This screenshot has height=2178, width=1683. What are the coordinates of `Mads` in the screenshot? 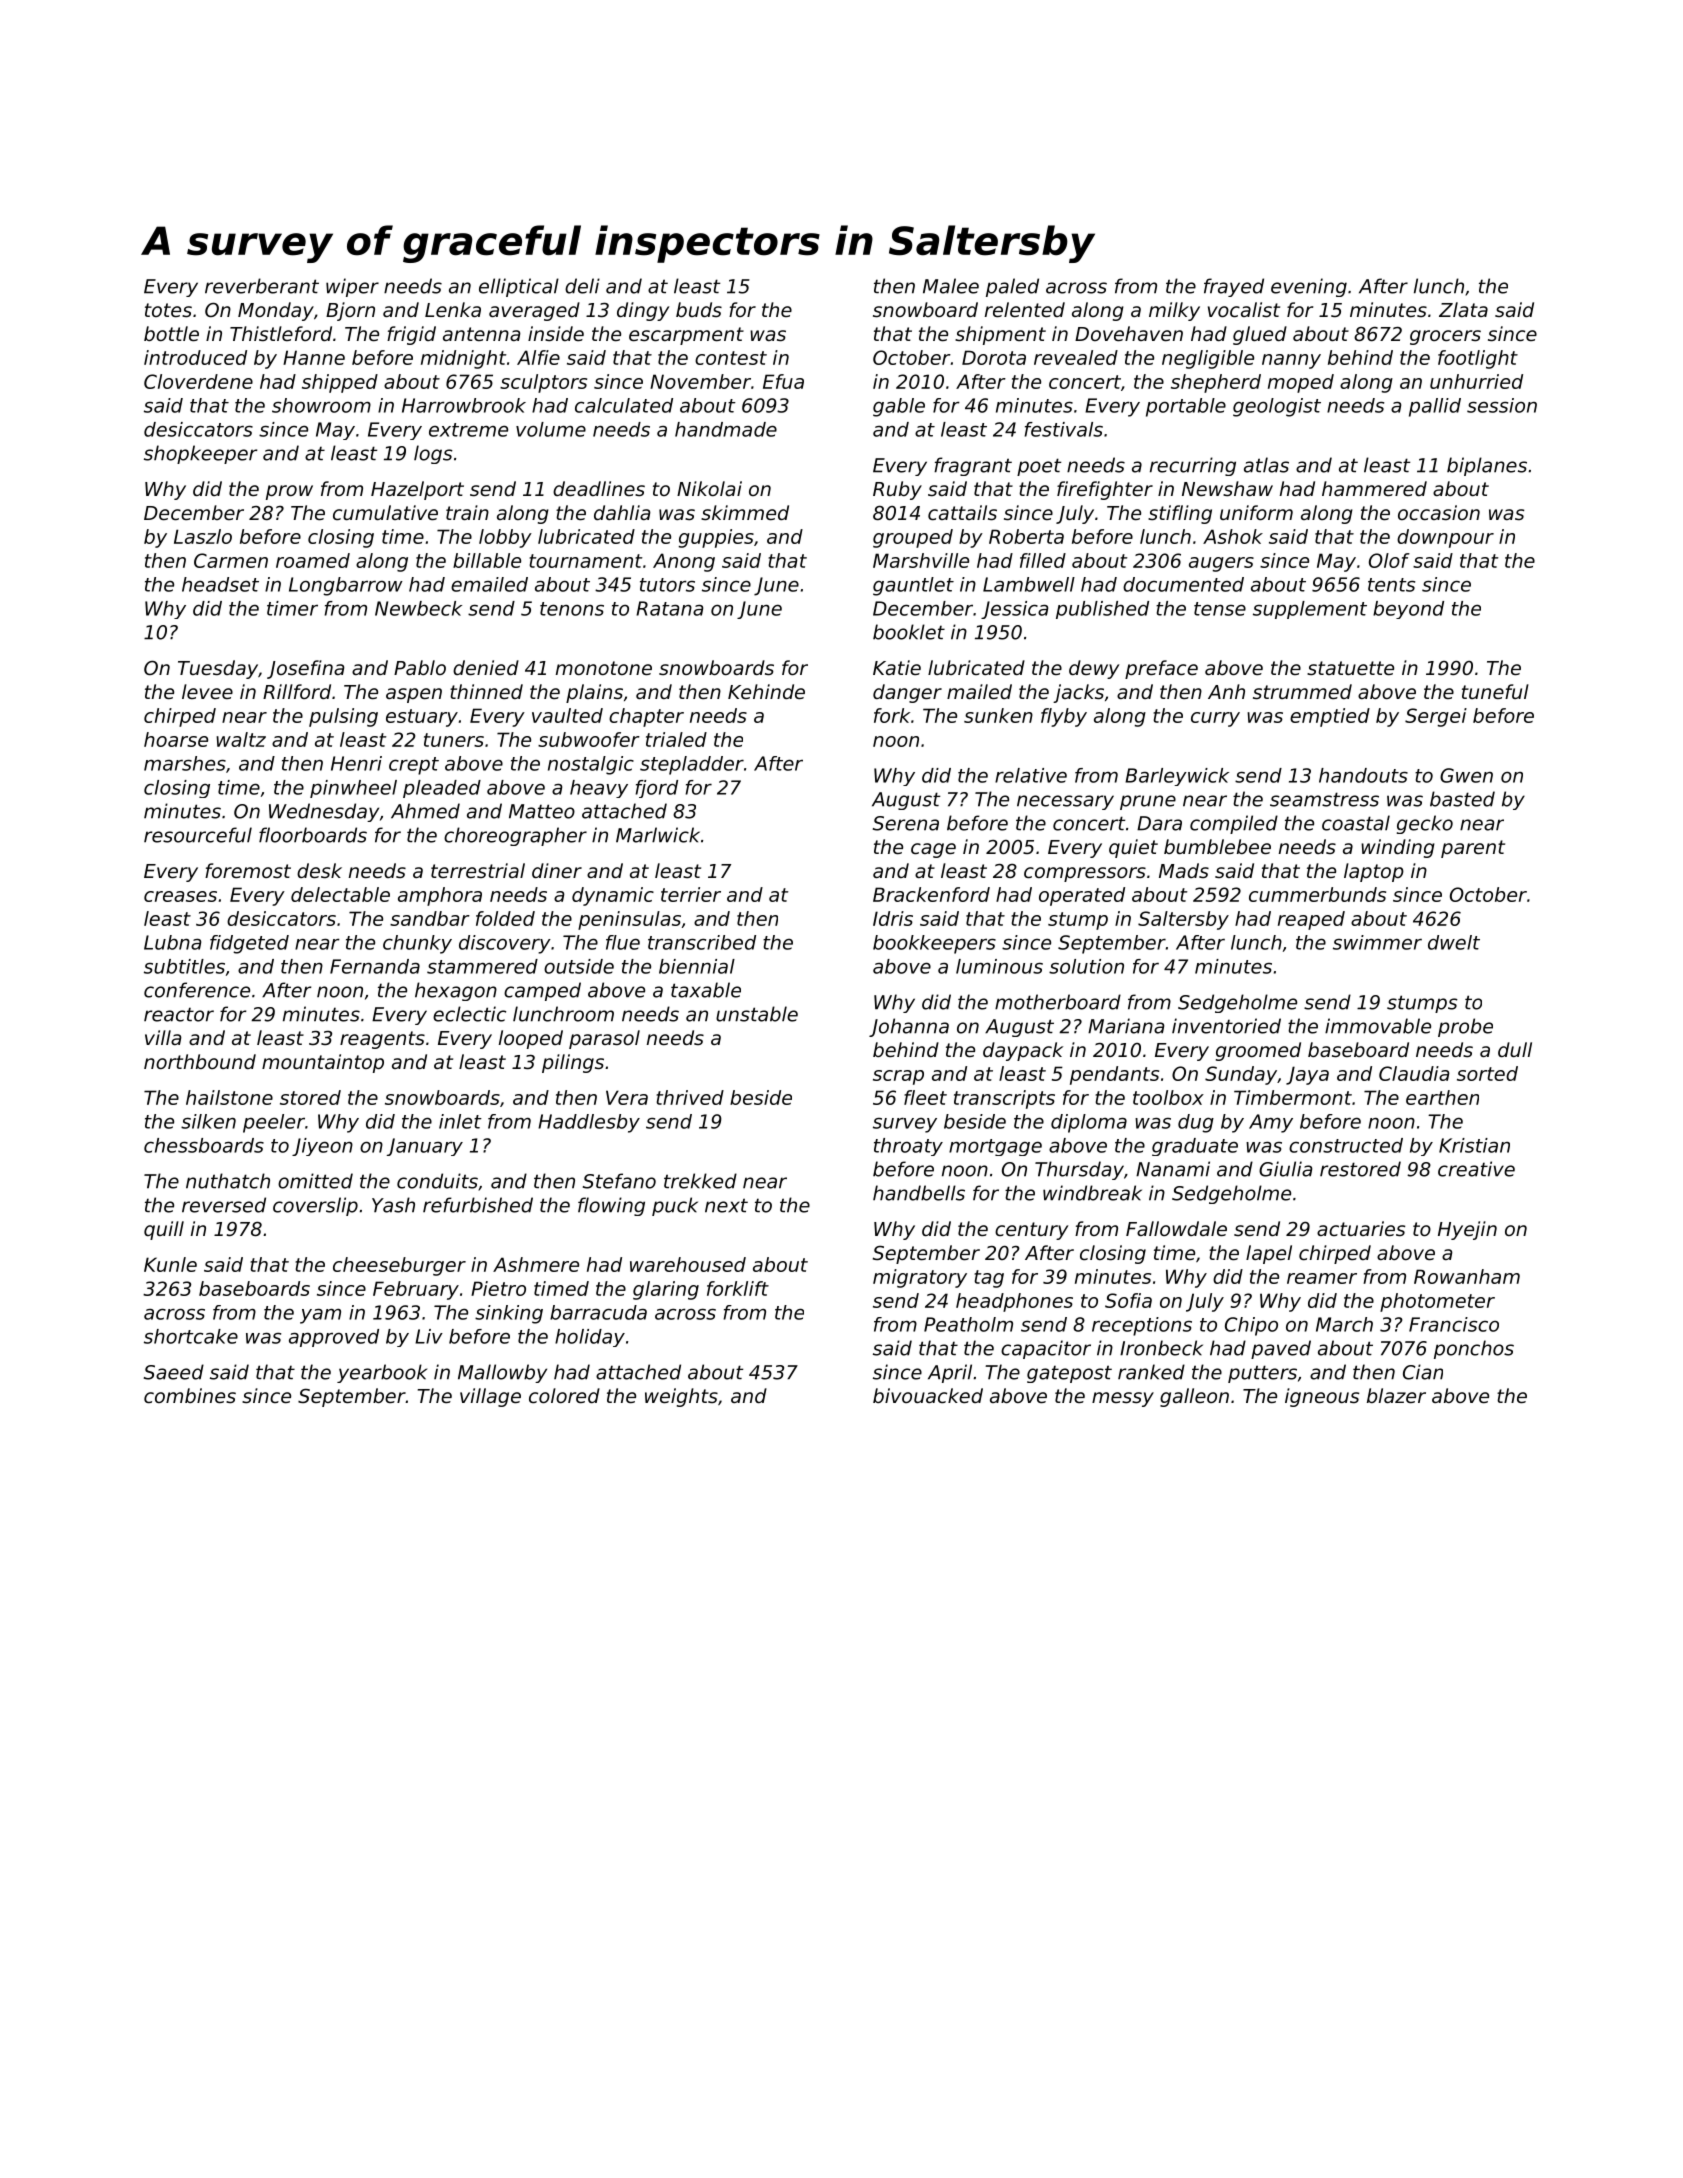 It's located at (1184, 870).
